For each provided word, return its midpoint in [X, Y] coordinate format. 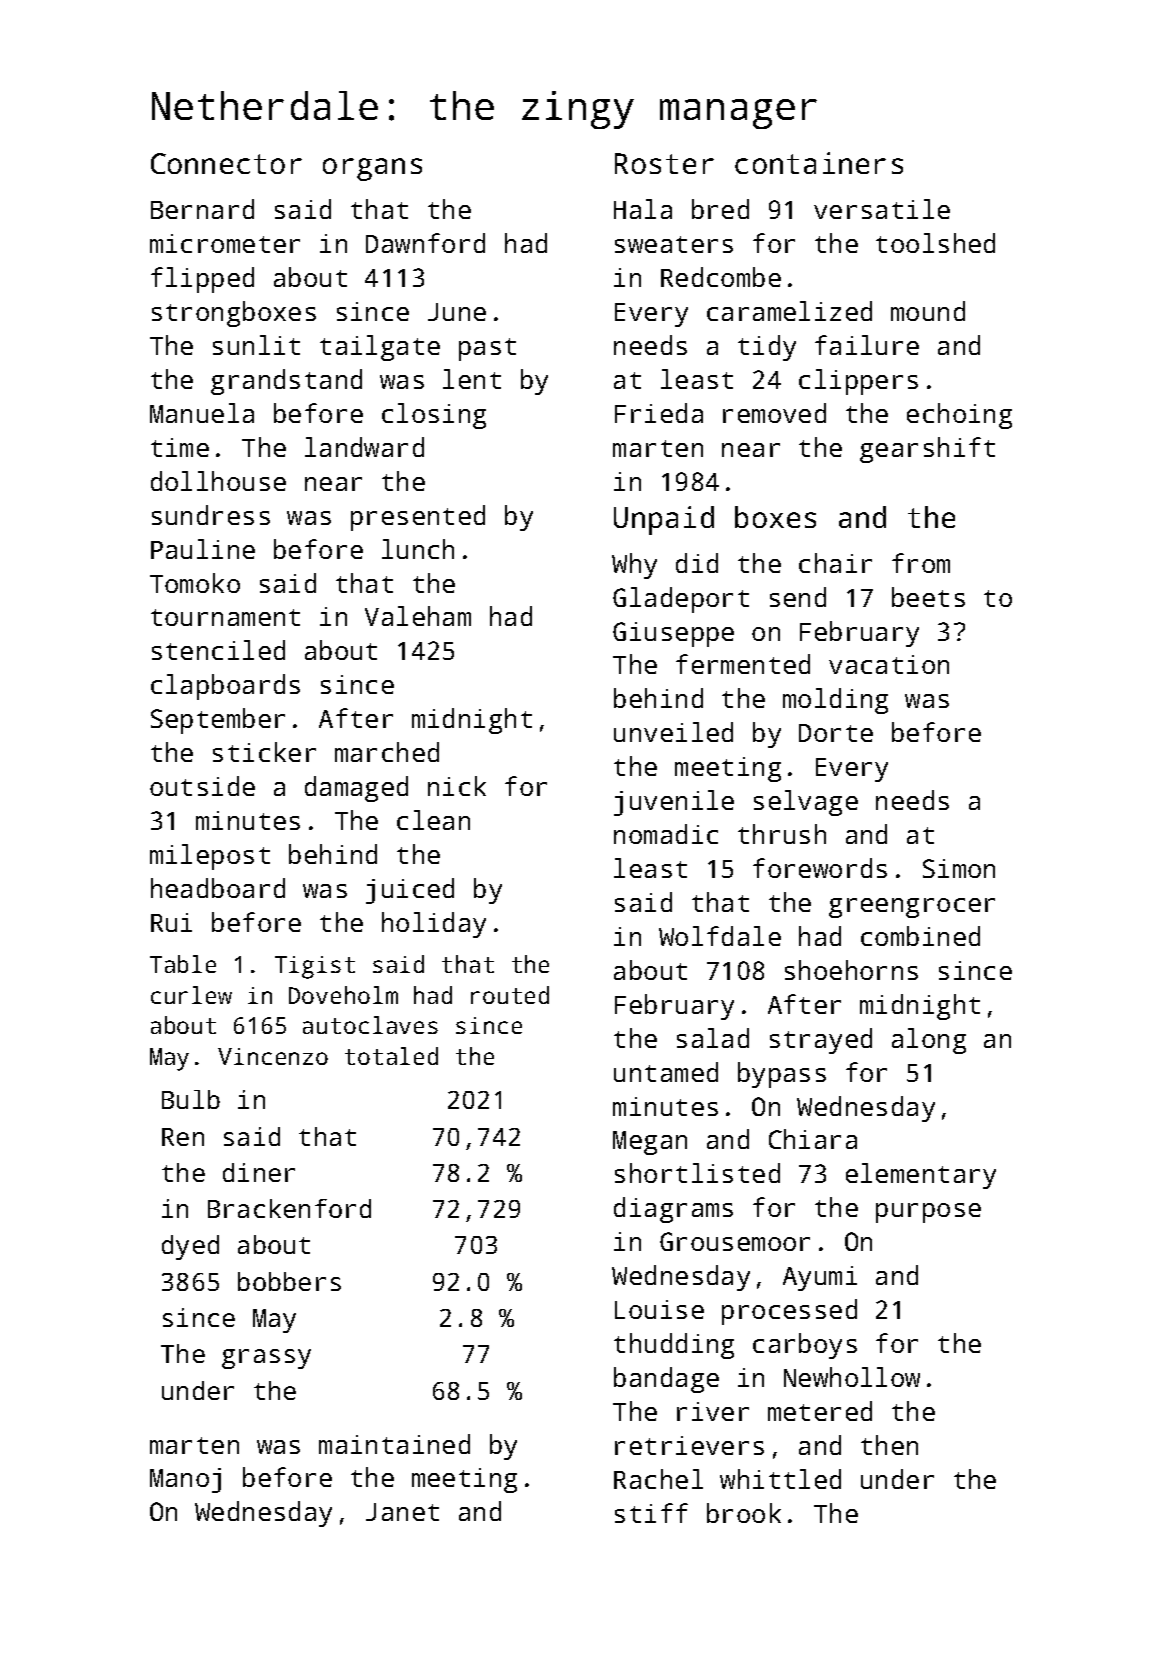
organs [372, 169]
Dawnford [425, 243]
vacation [889, 664]
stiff [651, 1513]
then [889, 1445]
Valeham [418, 616]
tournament [225, 617]
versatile [882, 209]
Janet [402, 1512]
